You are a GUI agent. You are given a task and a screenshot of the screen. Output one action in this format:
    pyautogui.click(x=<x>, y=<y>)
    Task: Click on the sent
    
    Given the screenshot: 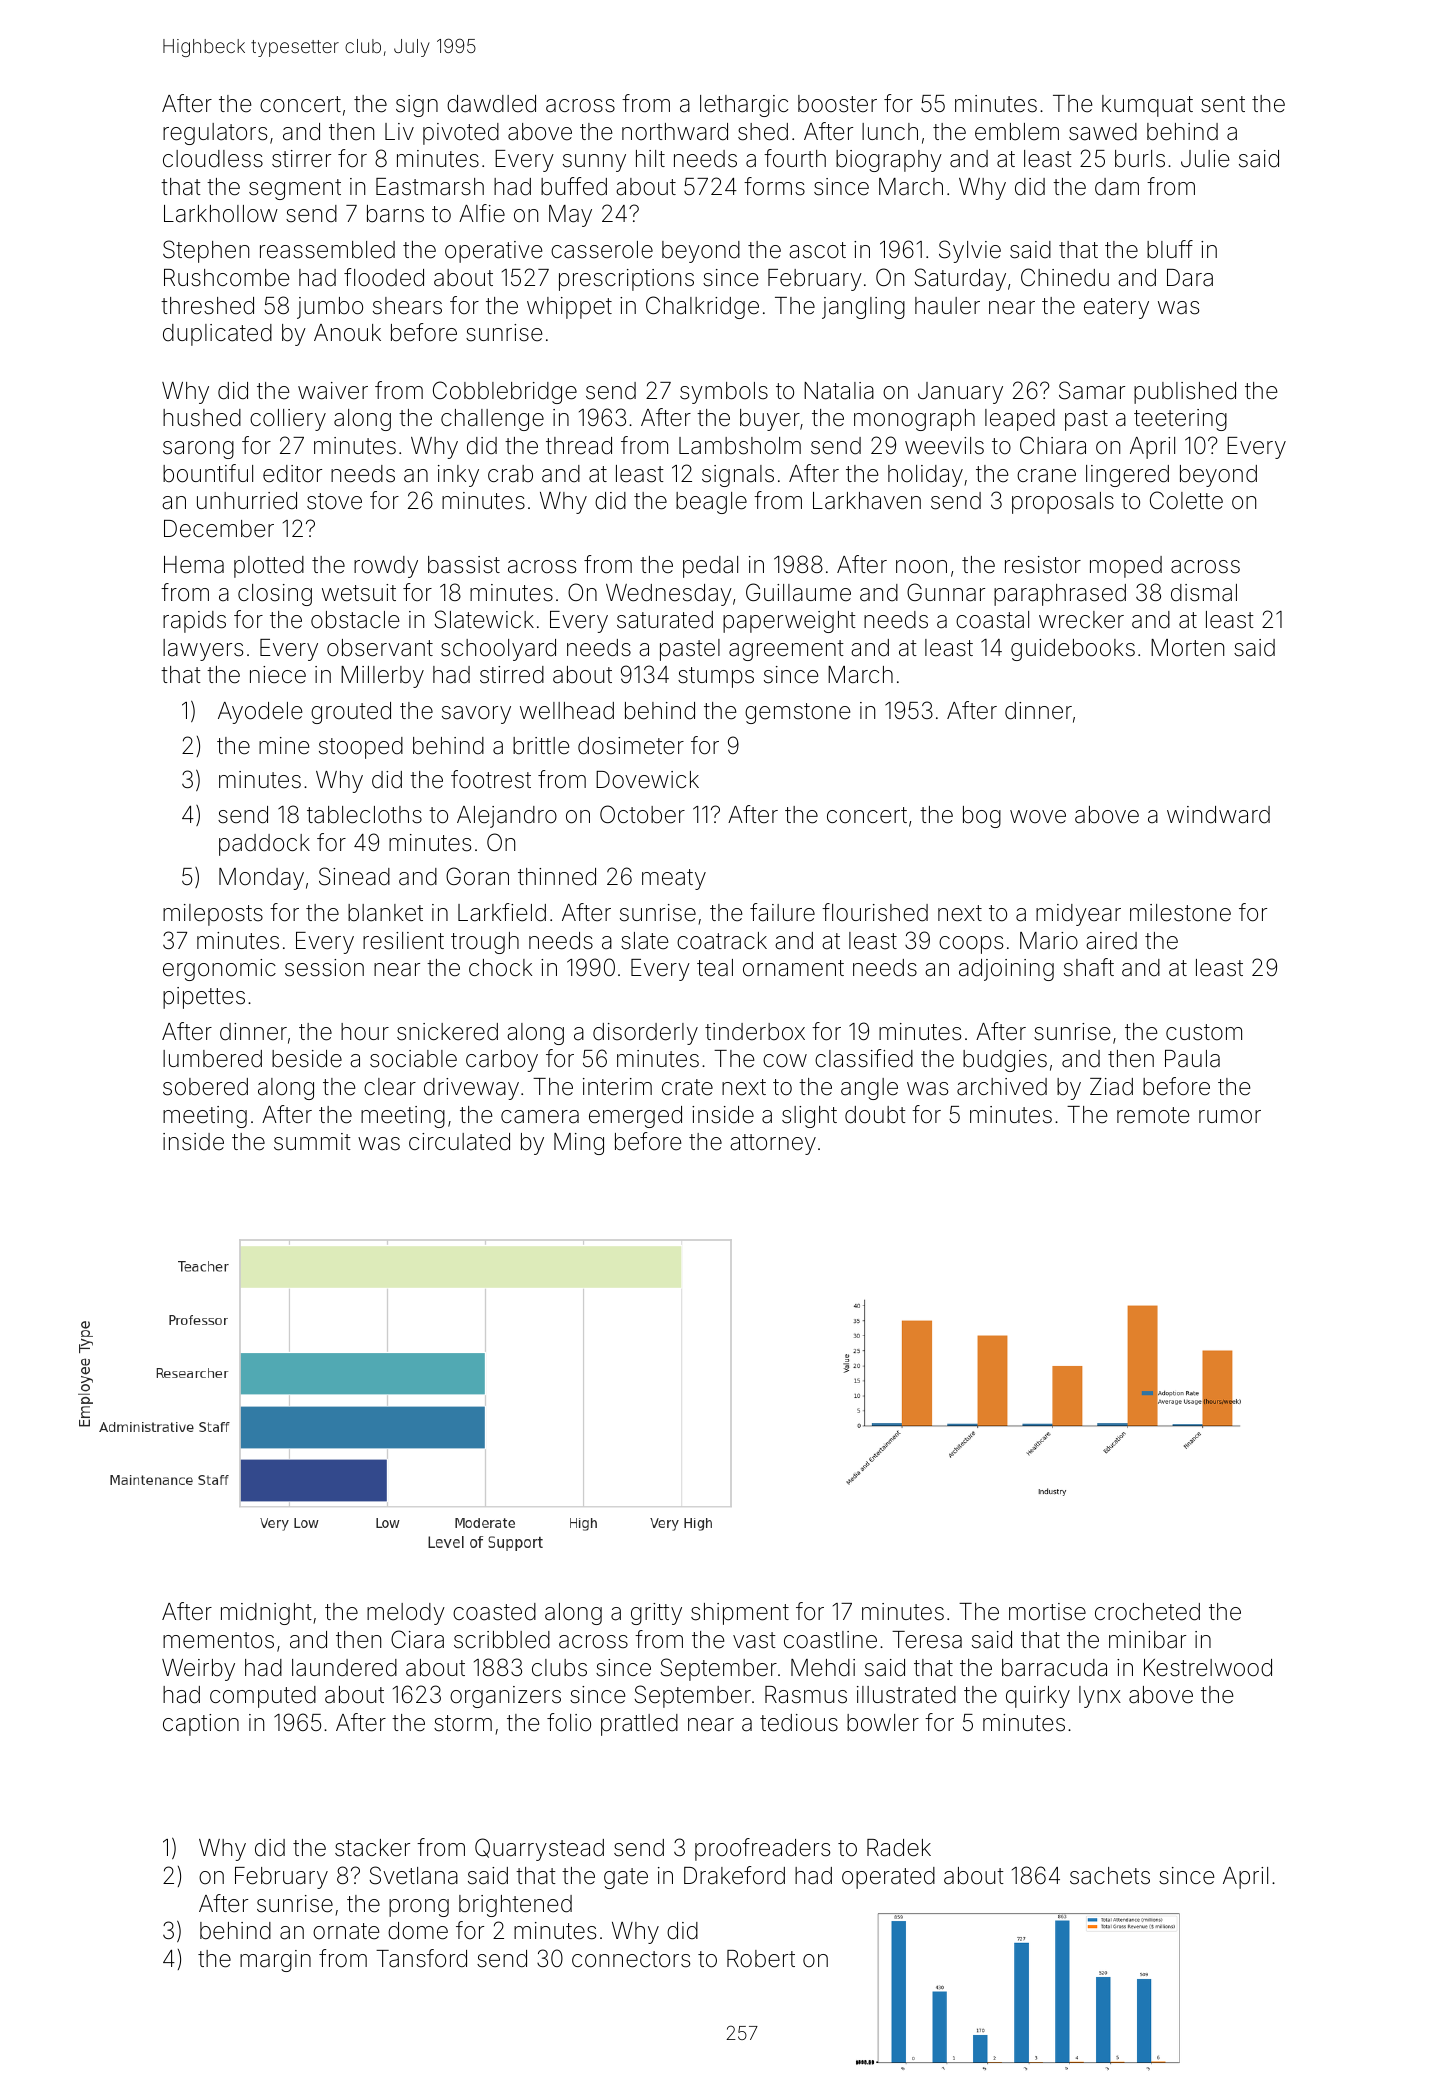 What is the action you would take?
    pyautogui.click(x=1223, y=104)
